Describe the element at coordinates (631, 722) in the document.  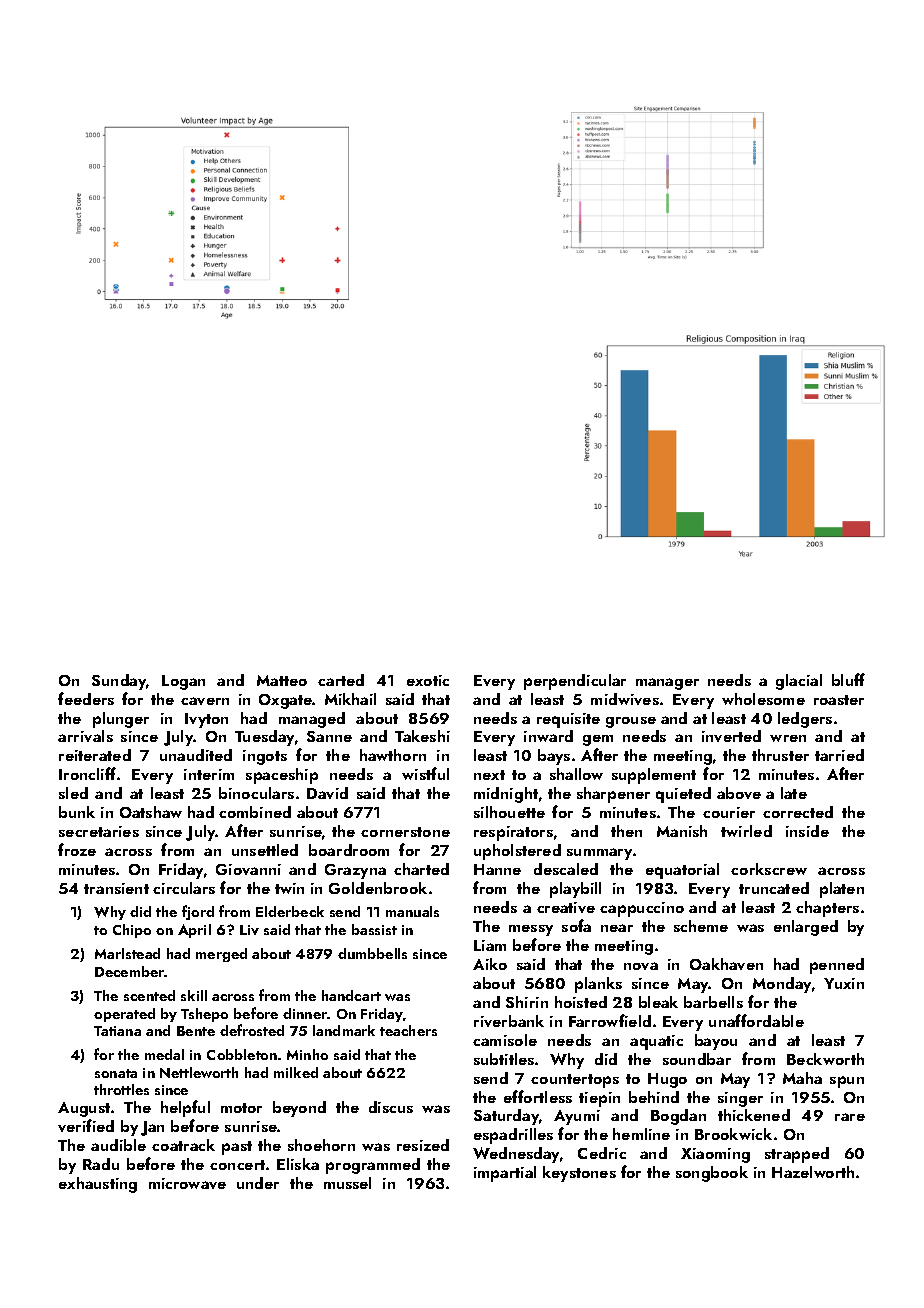
I see `grouse` at that location.
